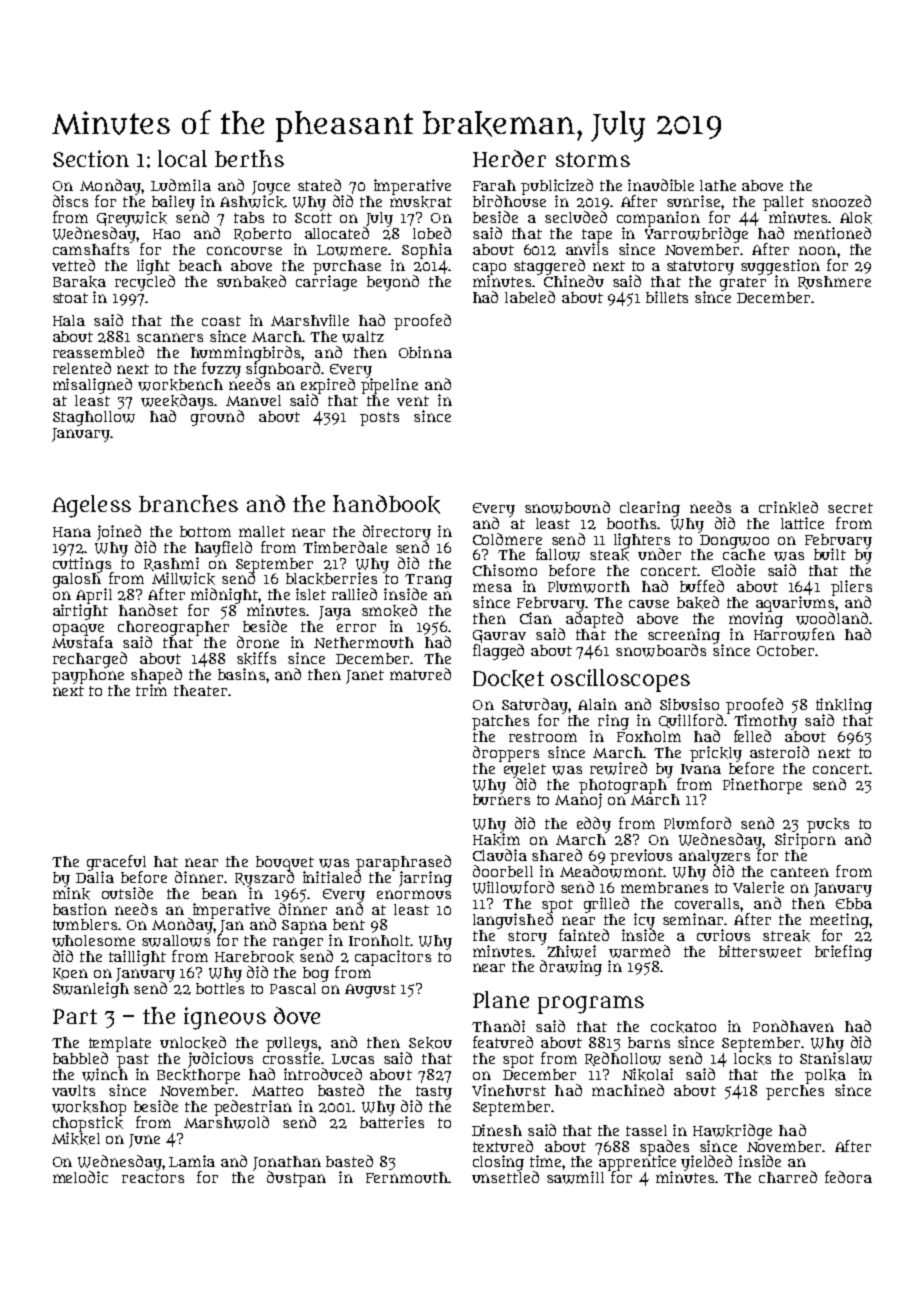 The height and width of the image is (1308, 924). Describe the element at coordinates (200, 265) in the image. I see `beach` at that location.
